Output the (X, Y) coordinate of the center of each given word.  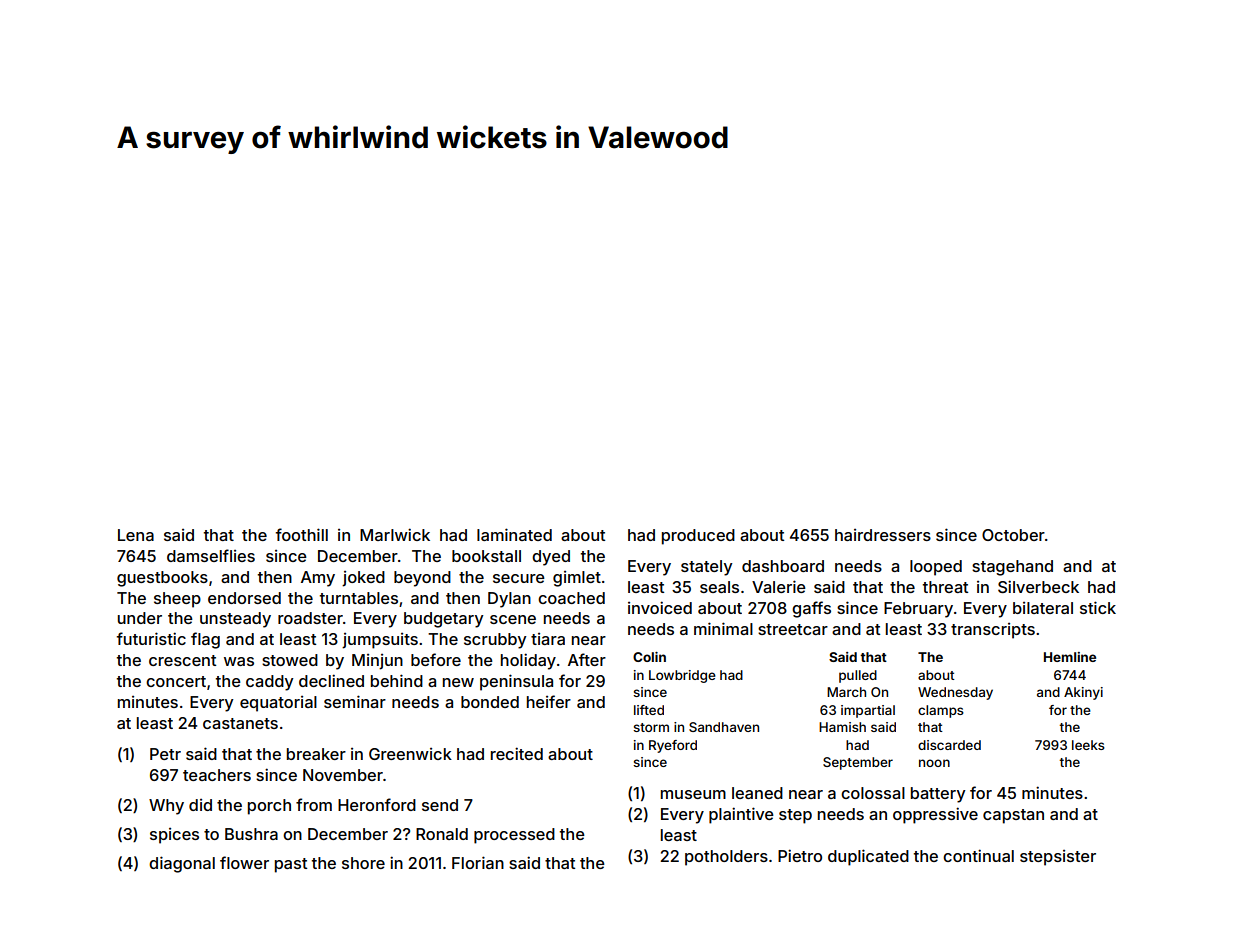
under (140, 618)
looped (936, 568)
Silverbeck (1038, 586)
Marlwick (395, 534)
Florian (478, 862)
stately (707, 568)
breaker (316, 754)
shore (363, 863)
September (858, 763)
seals (719, 587)
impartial (868, 711)
